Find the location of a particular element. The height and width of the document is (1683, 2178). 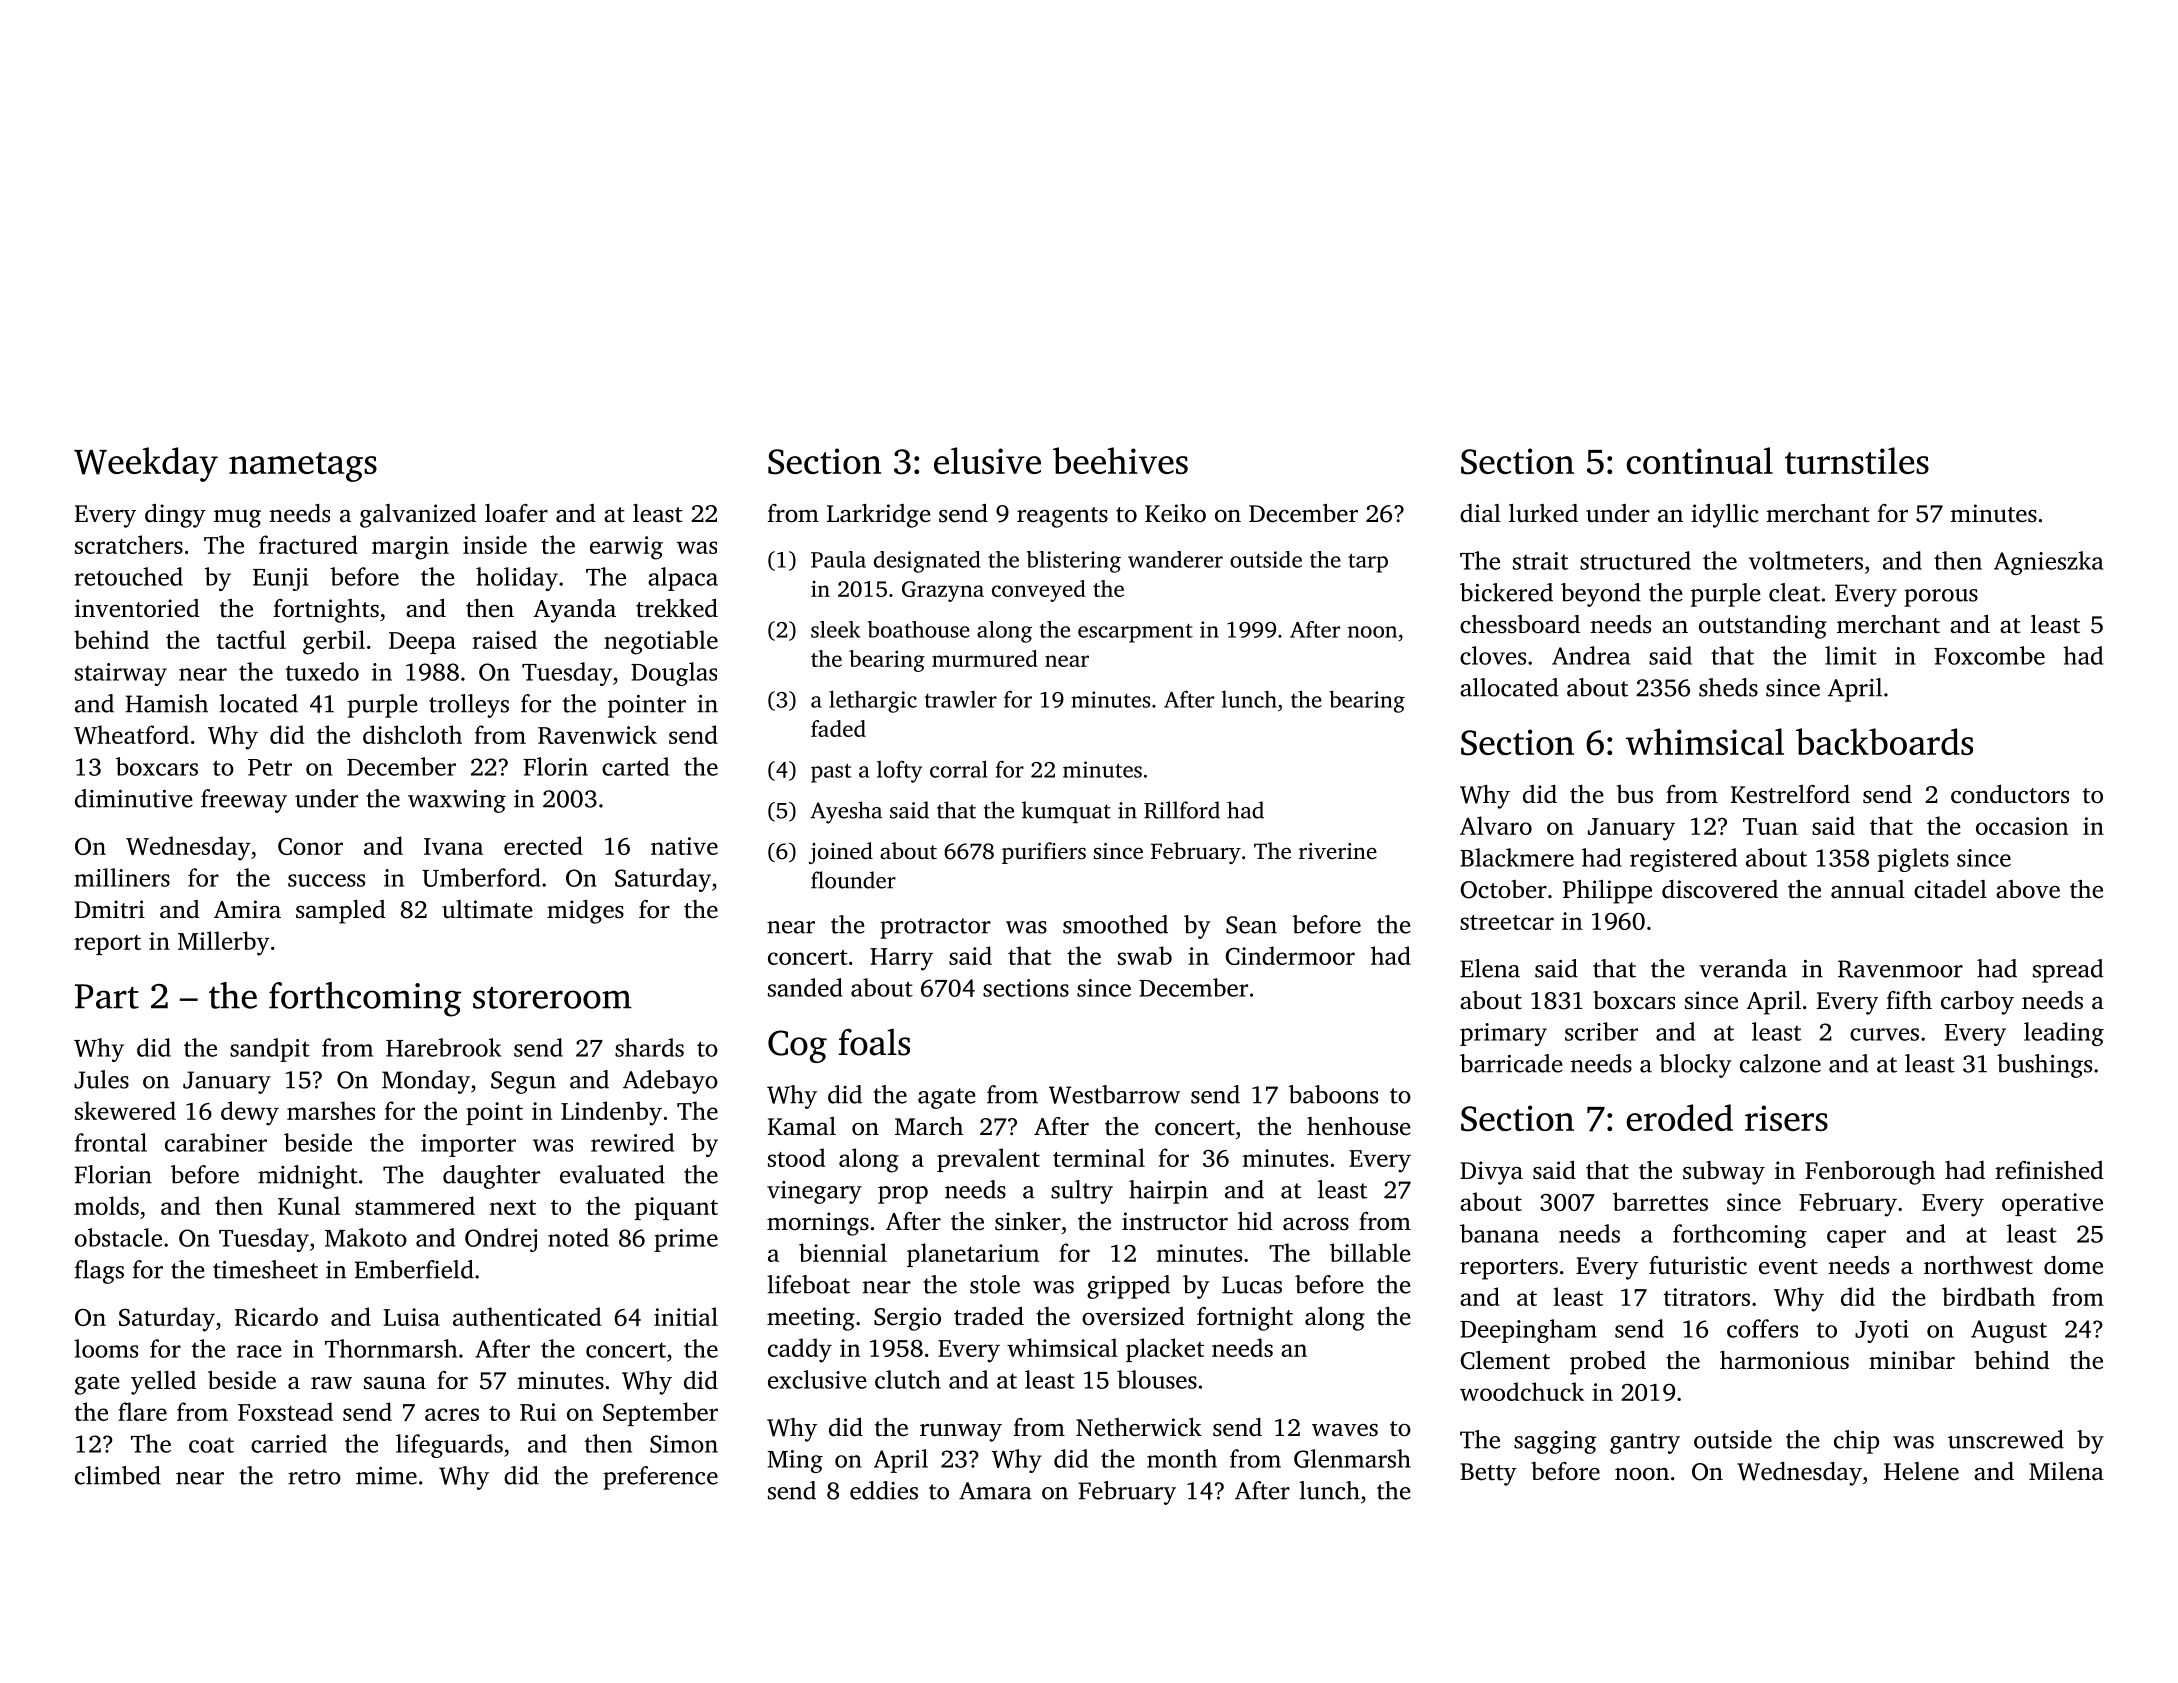

importer is located at coordinates (468, 1145).
